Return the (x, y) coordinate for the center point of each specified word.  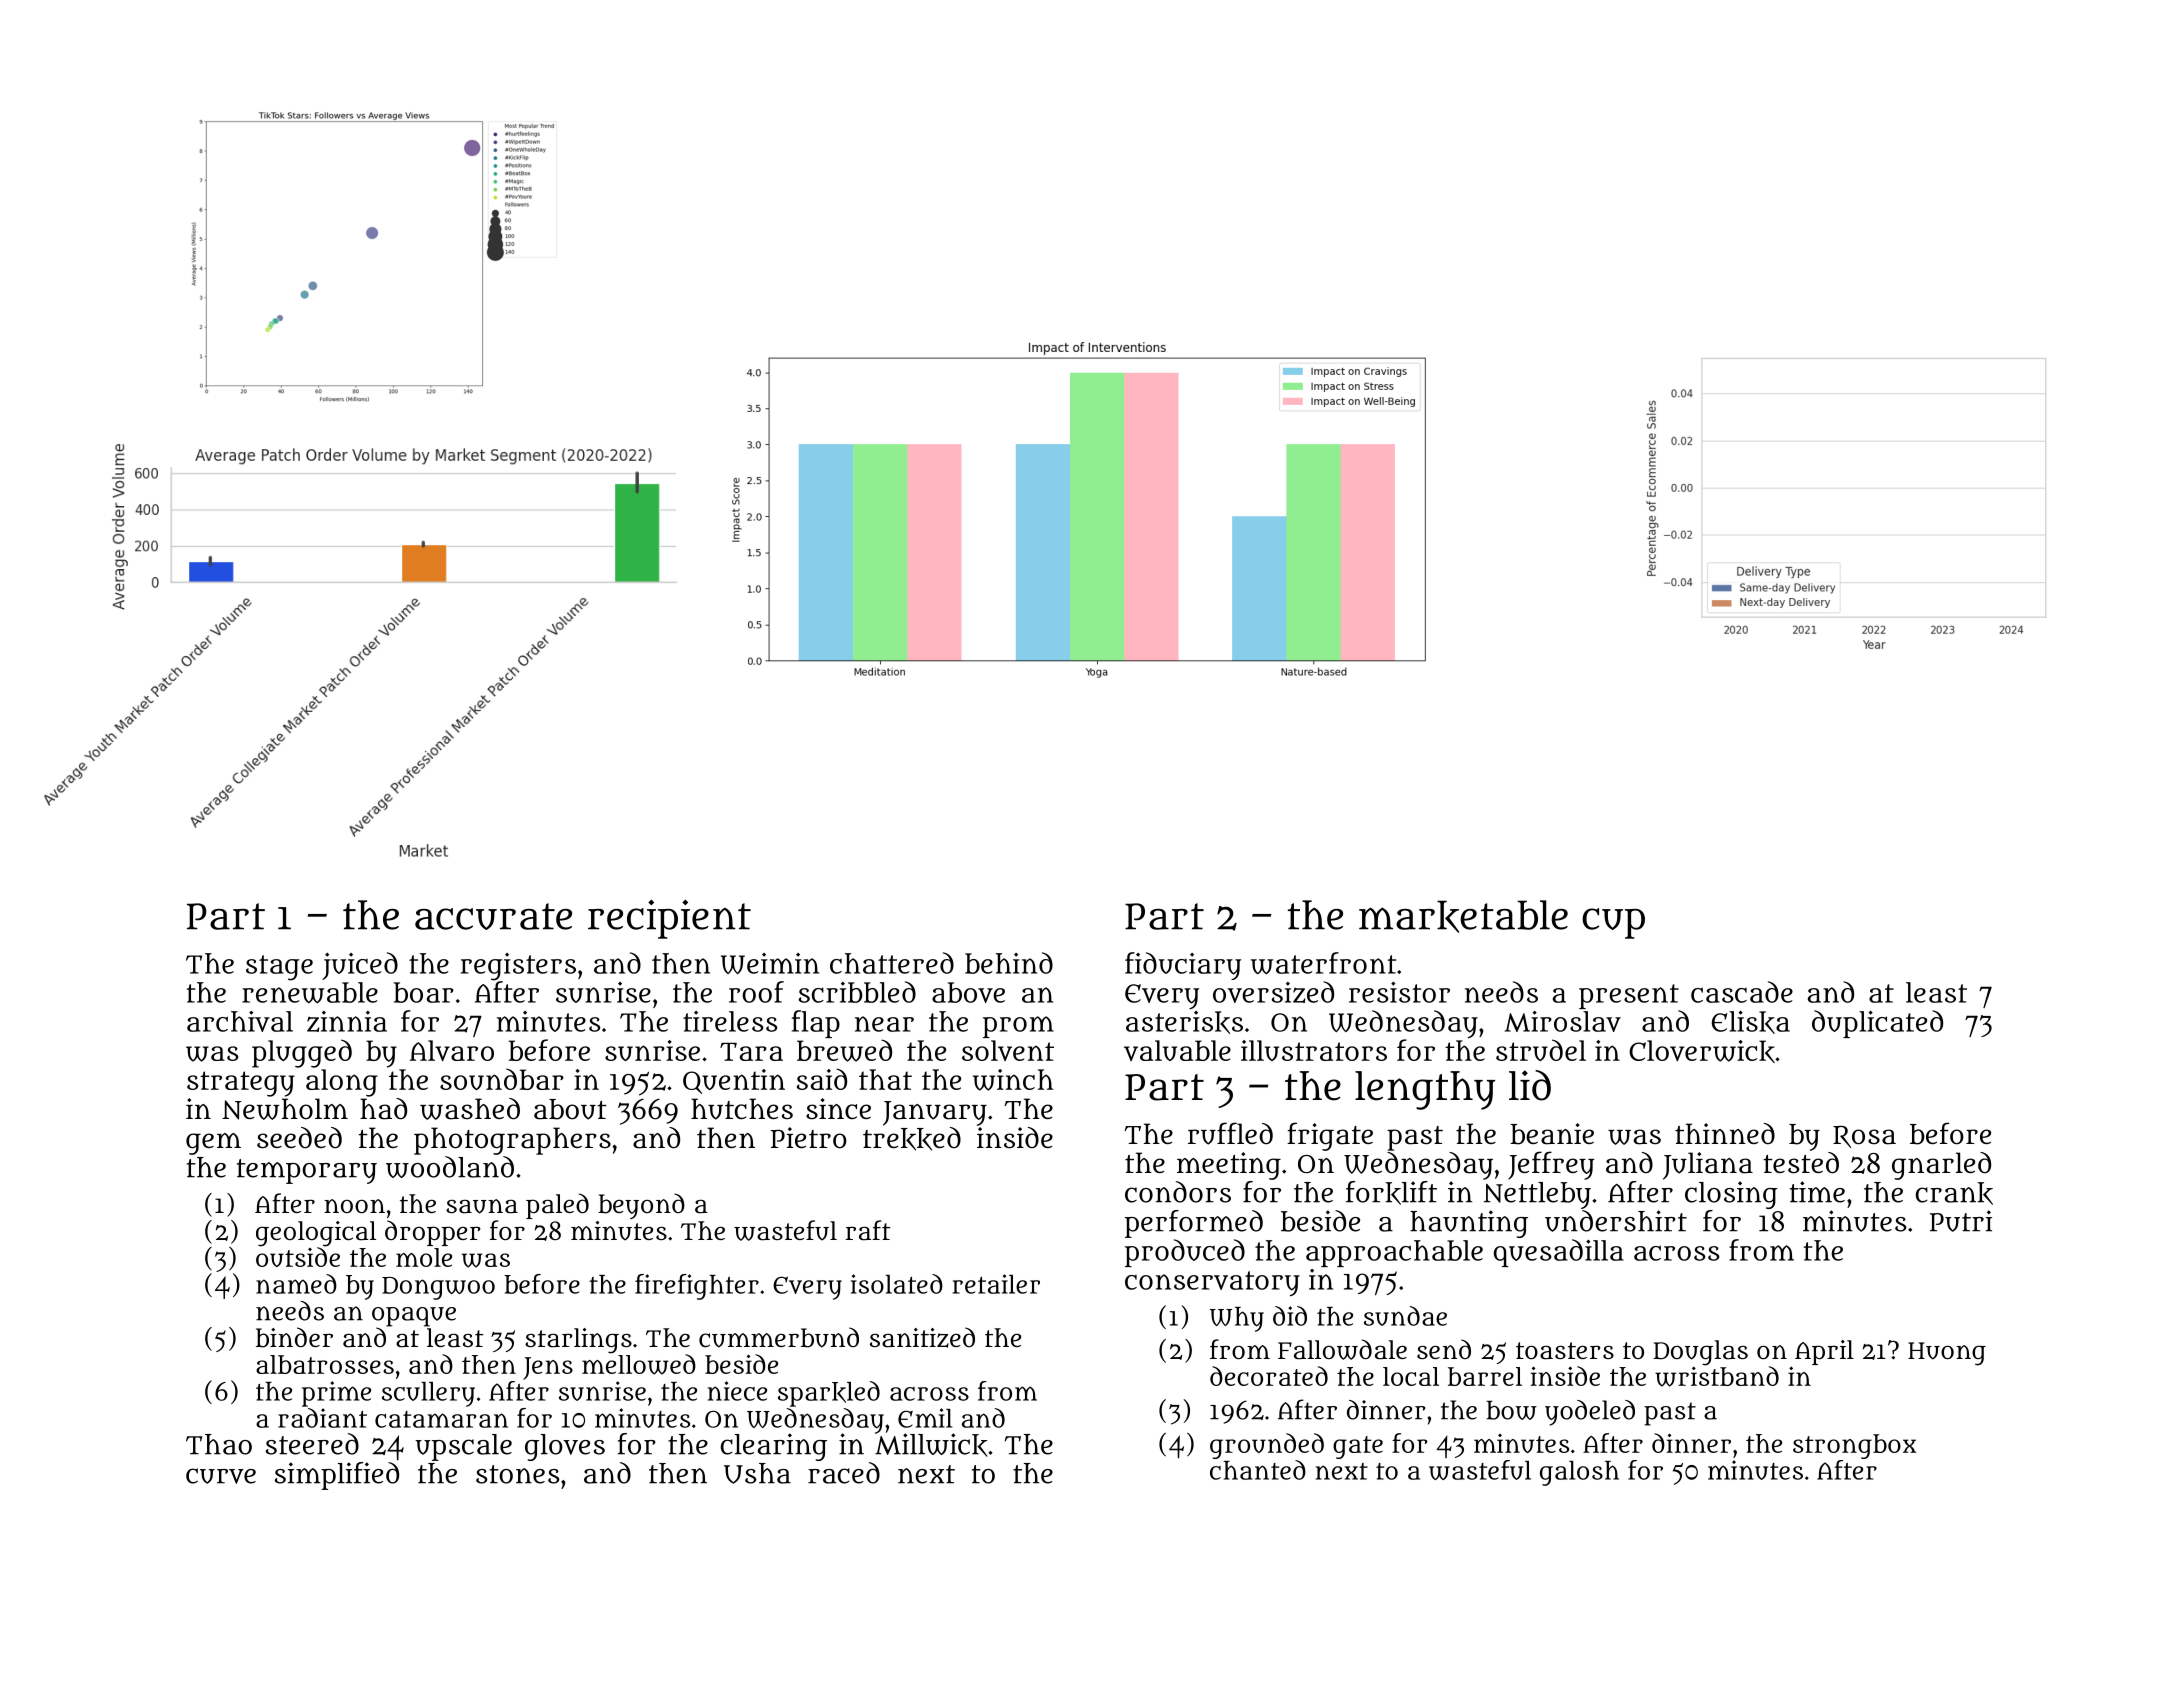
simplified (337, 1476)
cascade (1742, 992)
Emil (925, 1418)
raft (868, 1230)
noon (354, 1206)
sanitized (922, 1337)
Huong (1947, 1354)
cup (1613, 923)
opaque (414, 1317)
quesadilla (1559, 1253)
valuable (1177, 1050)
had (383, 1109)
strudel (1541, 1050)
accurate (493, 916)
